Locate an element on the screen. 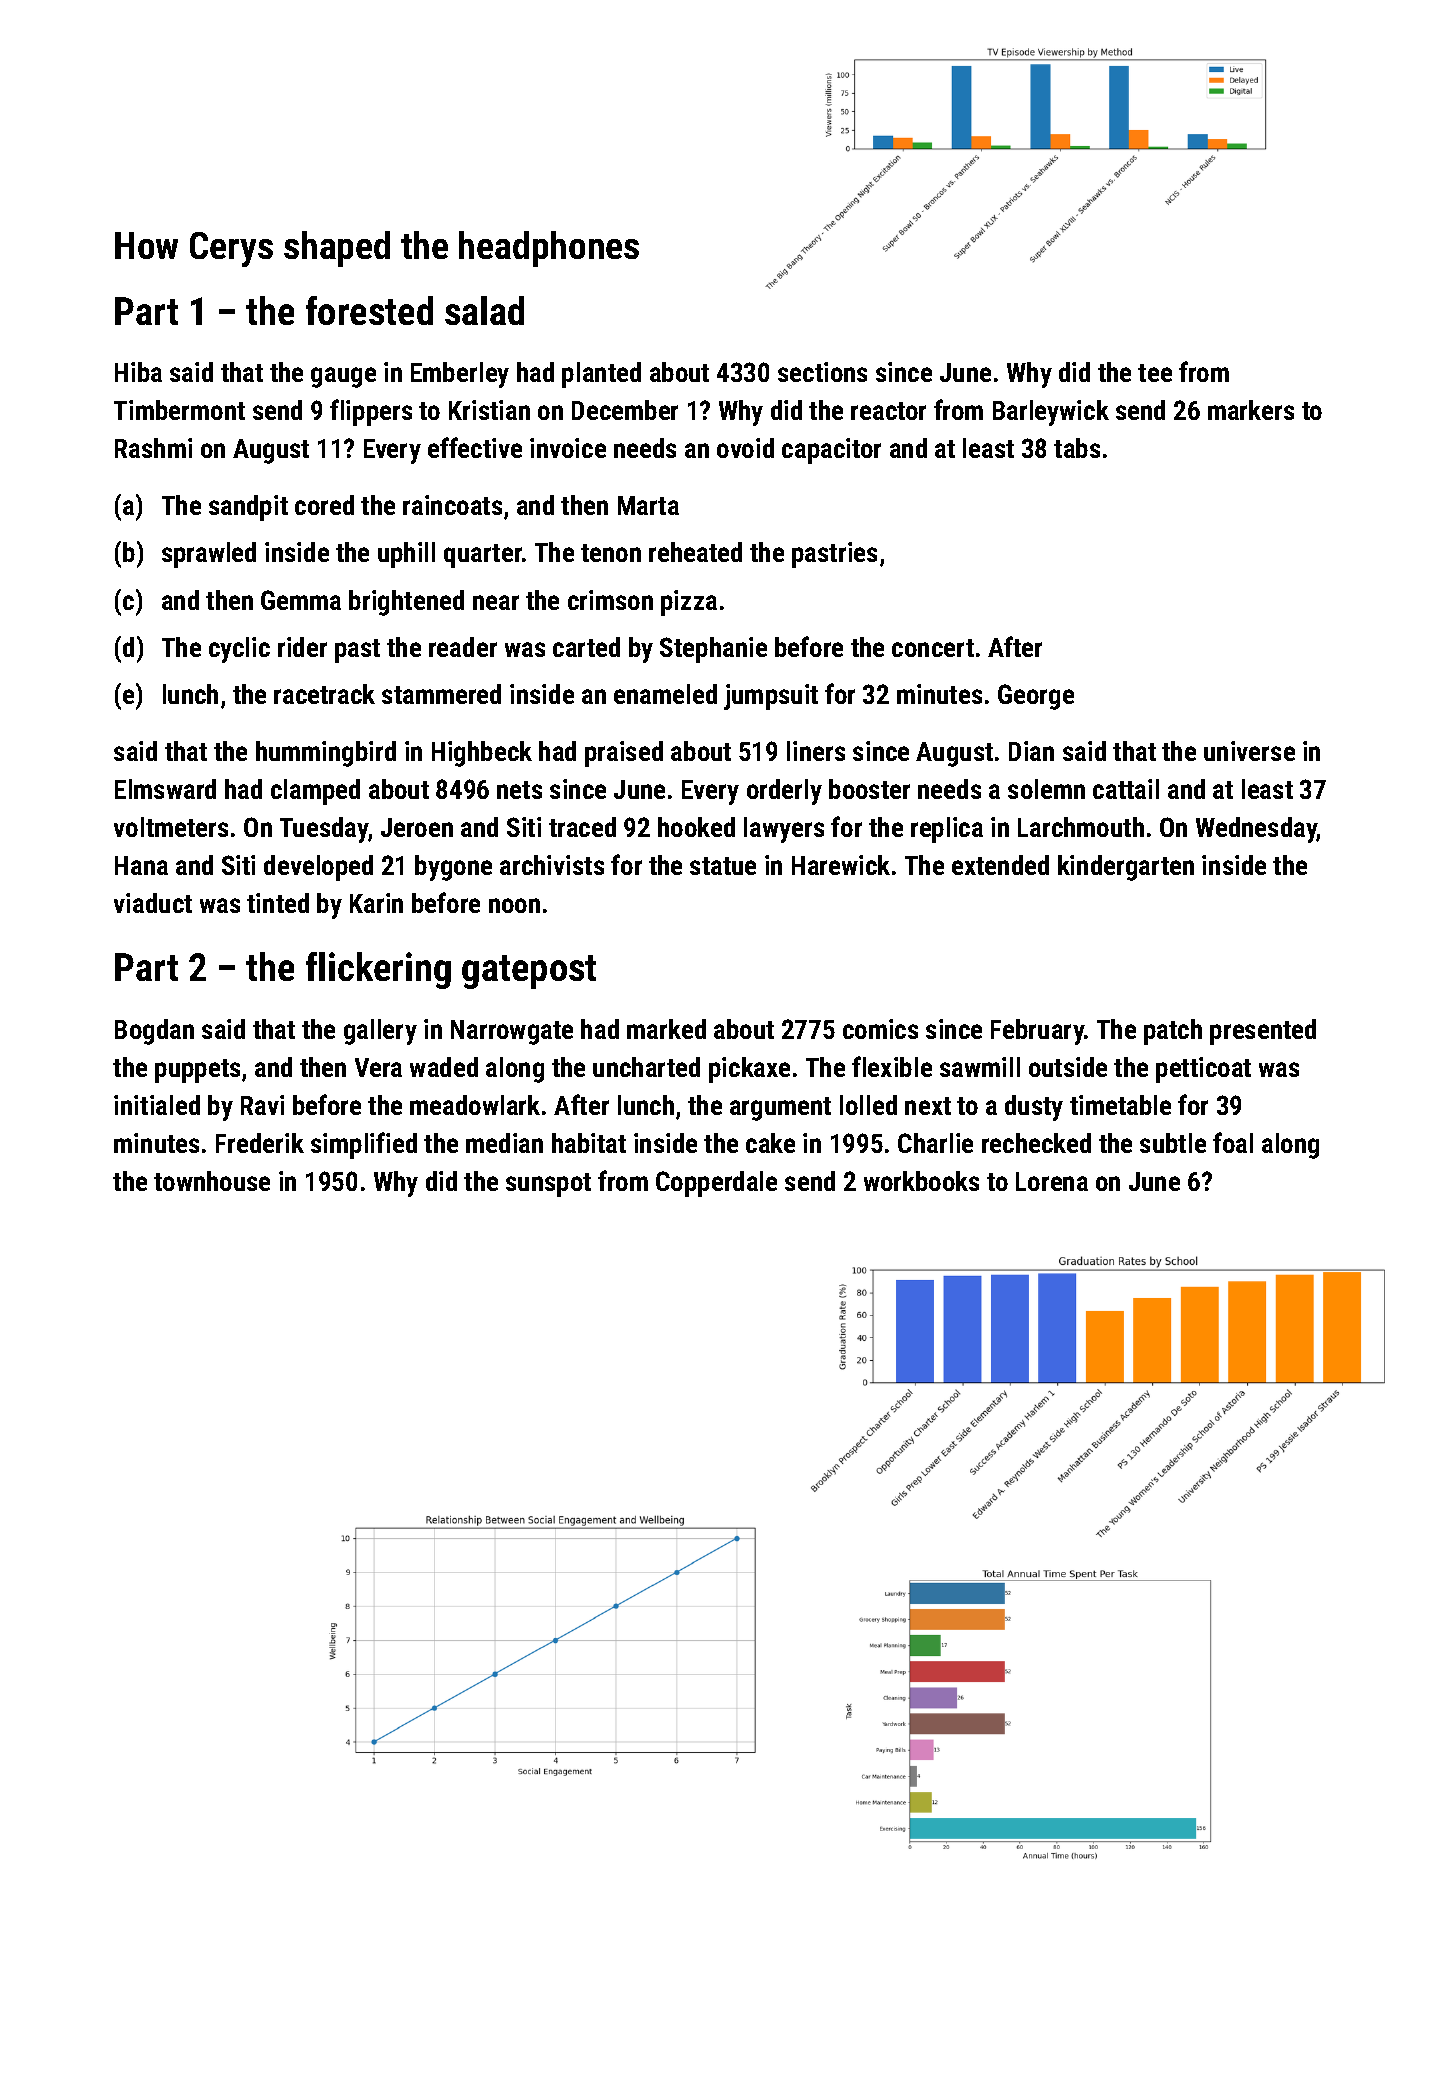  tabs is located at coordinates (1077, 448).
